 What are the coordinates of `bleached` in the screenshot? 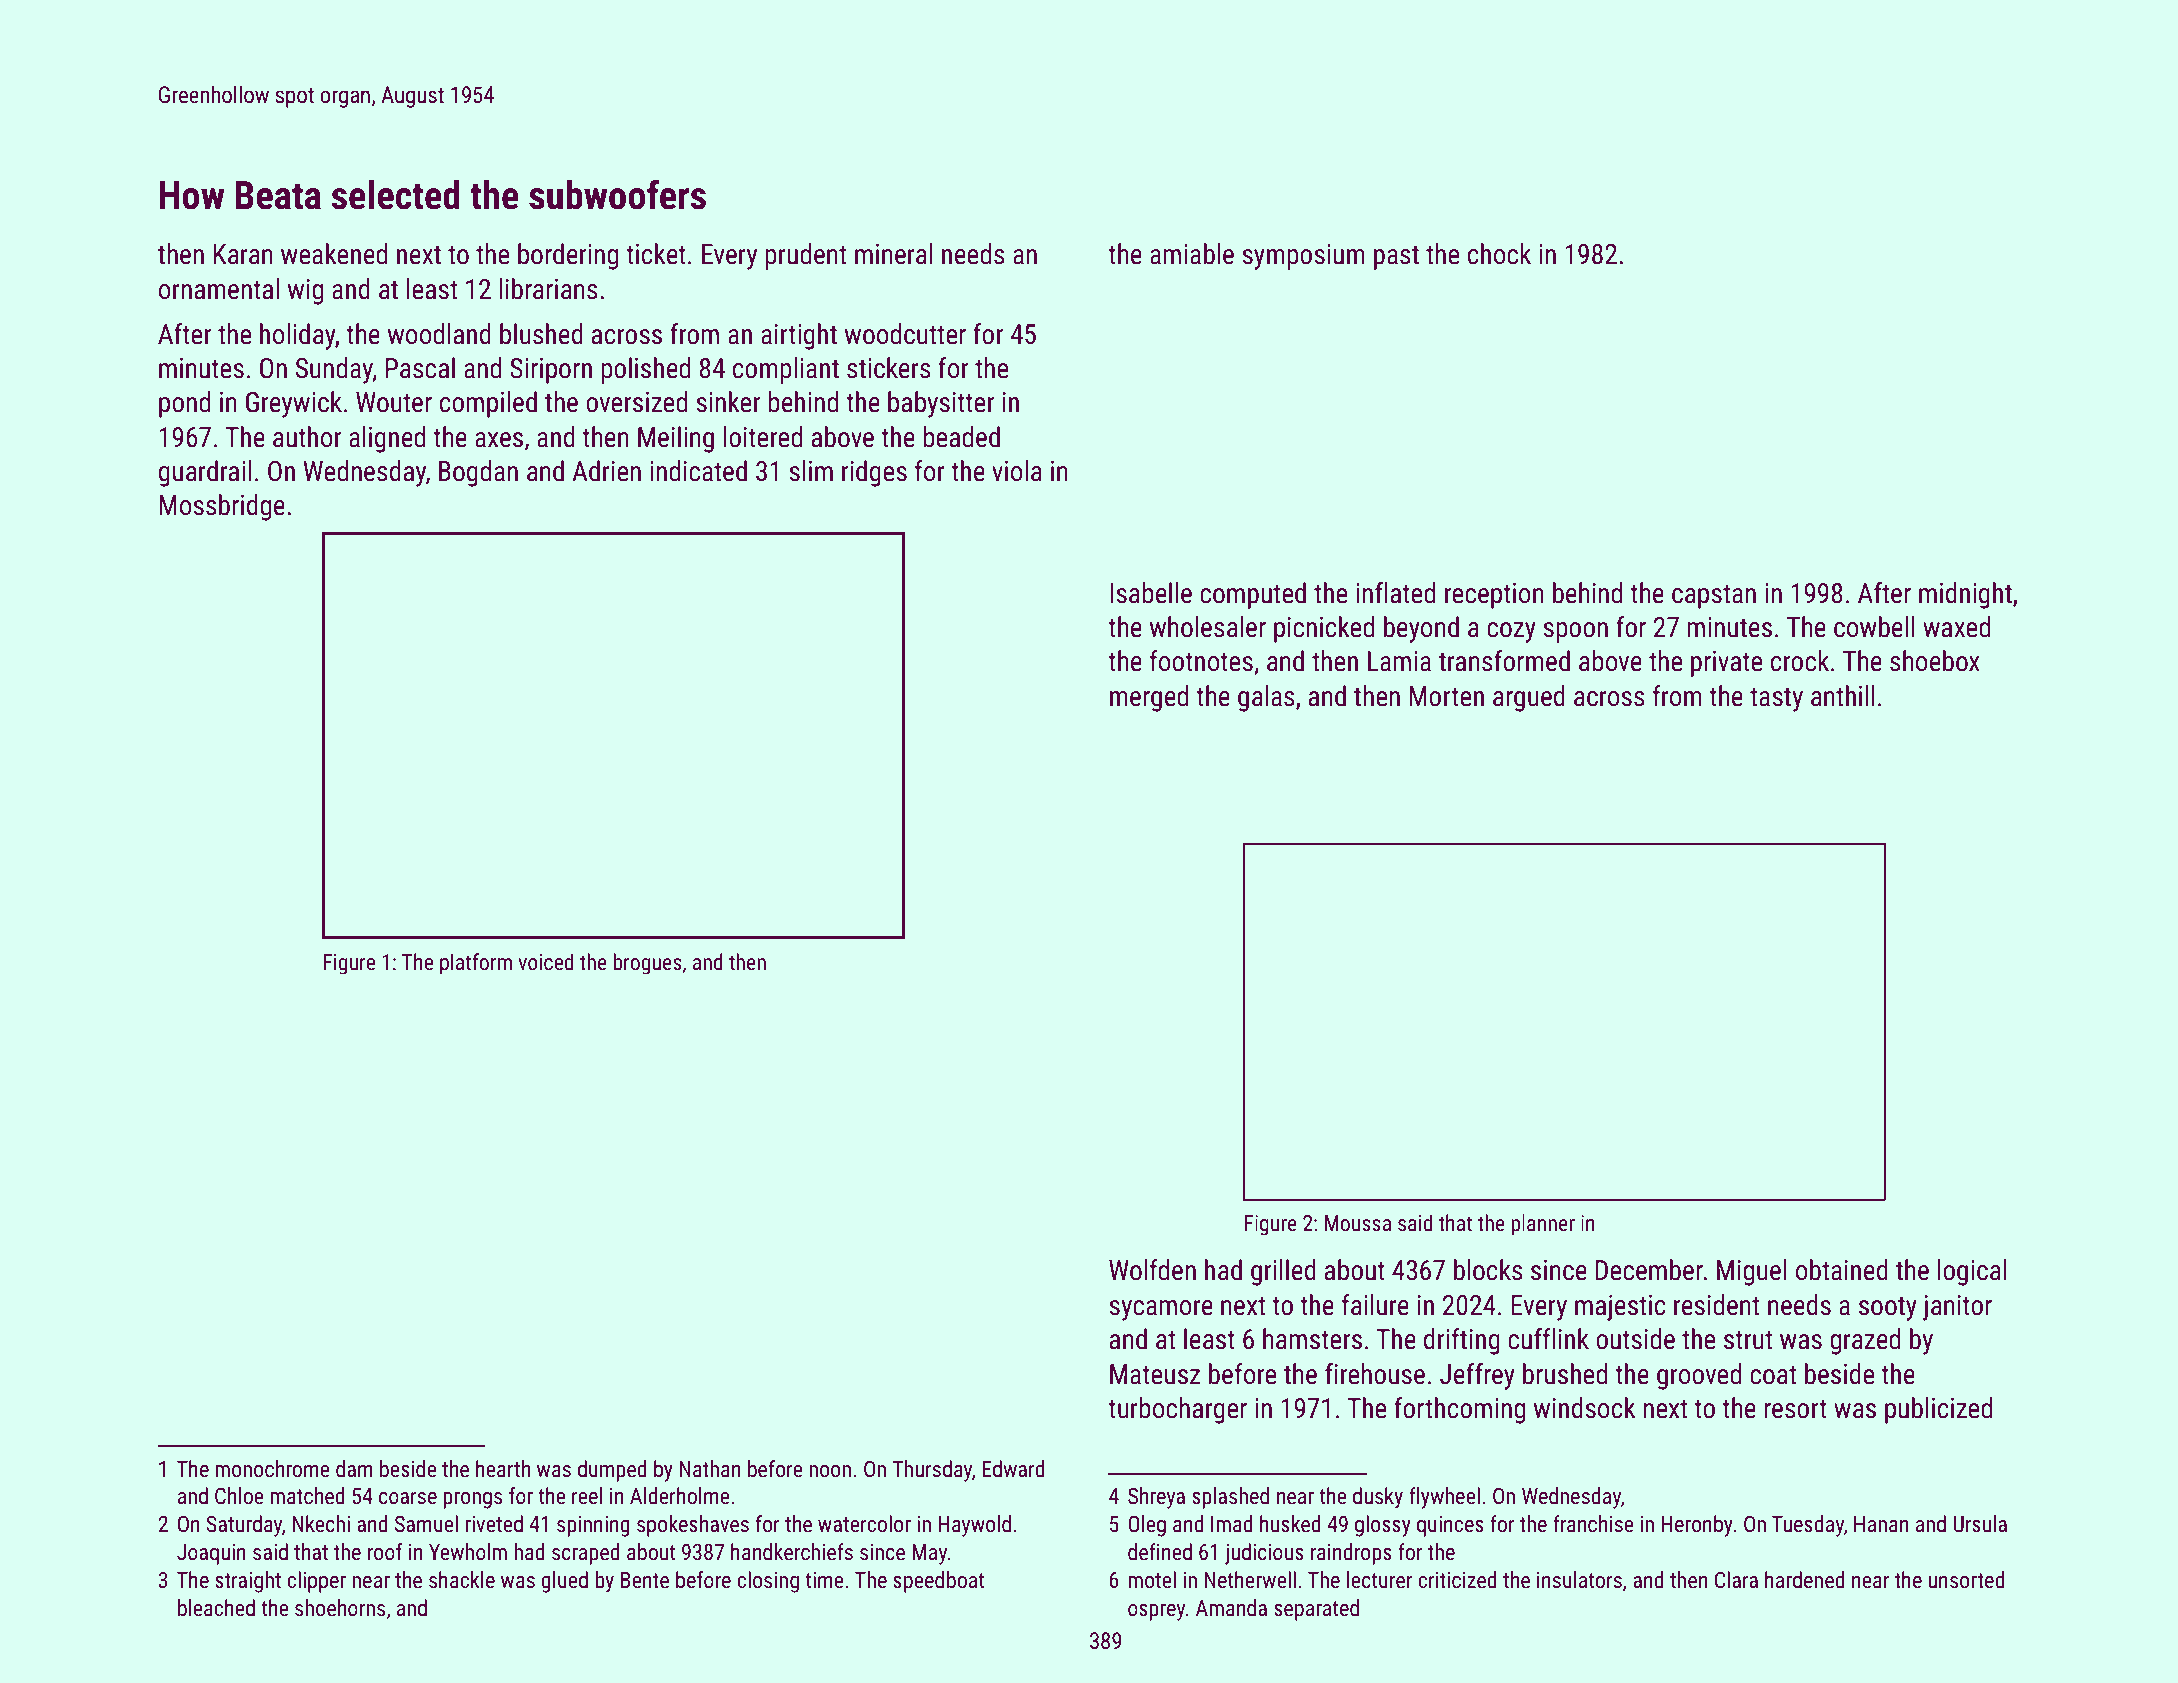 It's located at (216, 1608).
